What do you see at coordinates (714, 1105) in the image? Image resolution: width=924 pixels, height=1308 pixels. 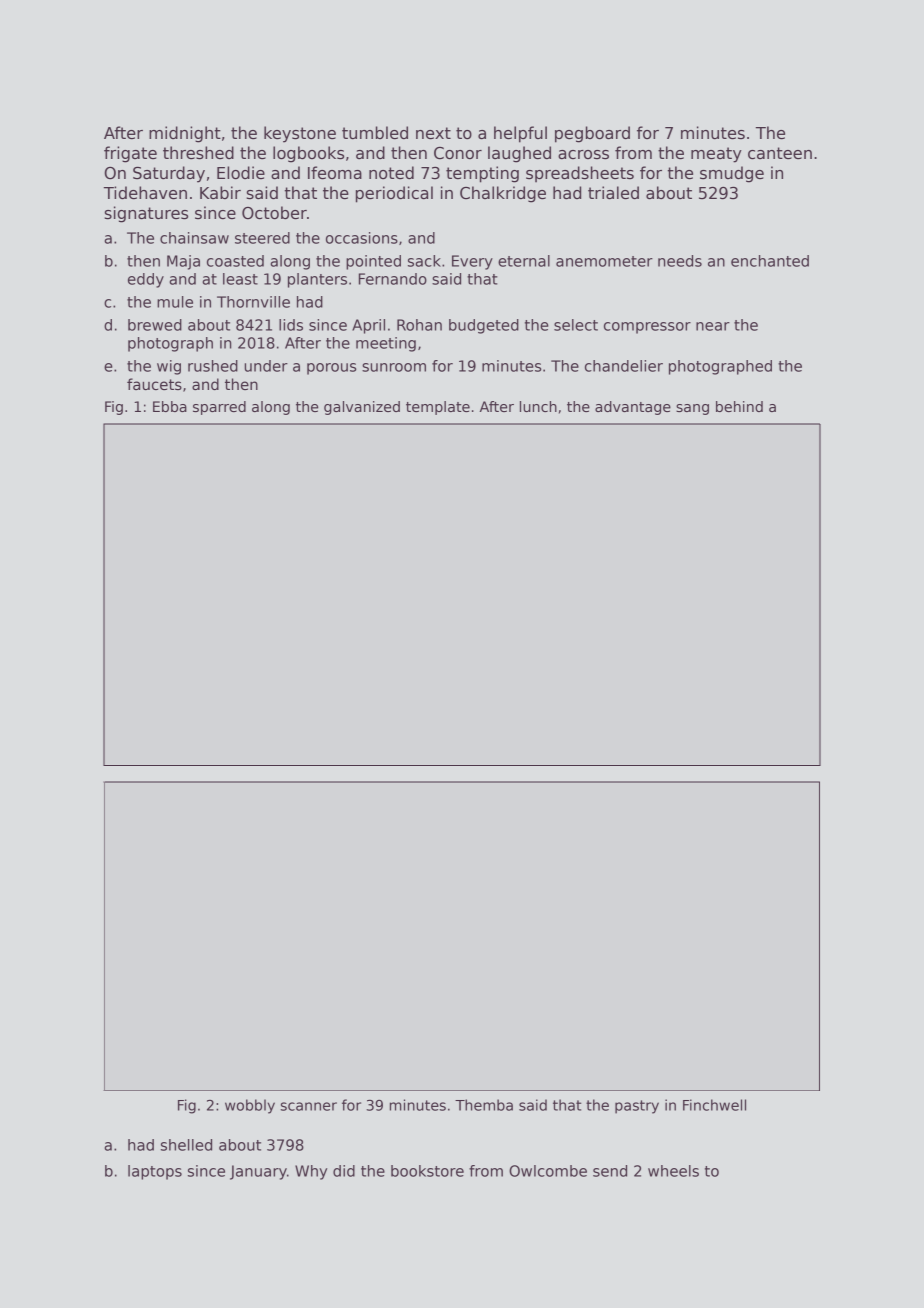 I see `Finchwell` at bounding box center [714, 1105].
